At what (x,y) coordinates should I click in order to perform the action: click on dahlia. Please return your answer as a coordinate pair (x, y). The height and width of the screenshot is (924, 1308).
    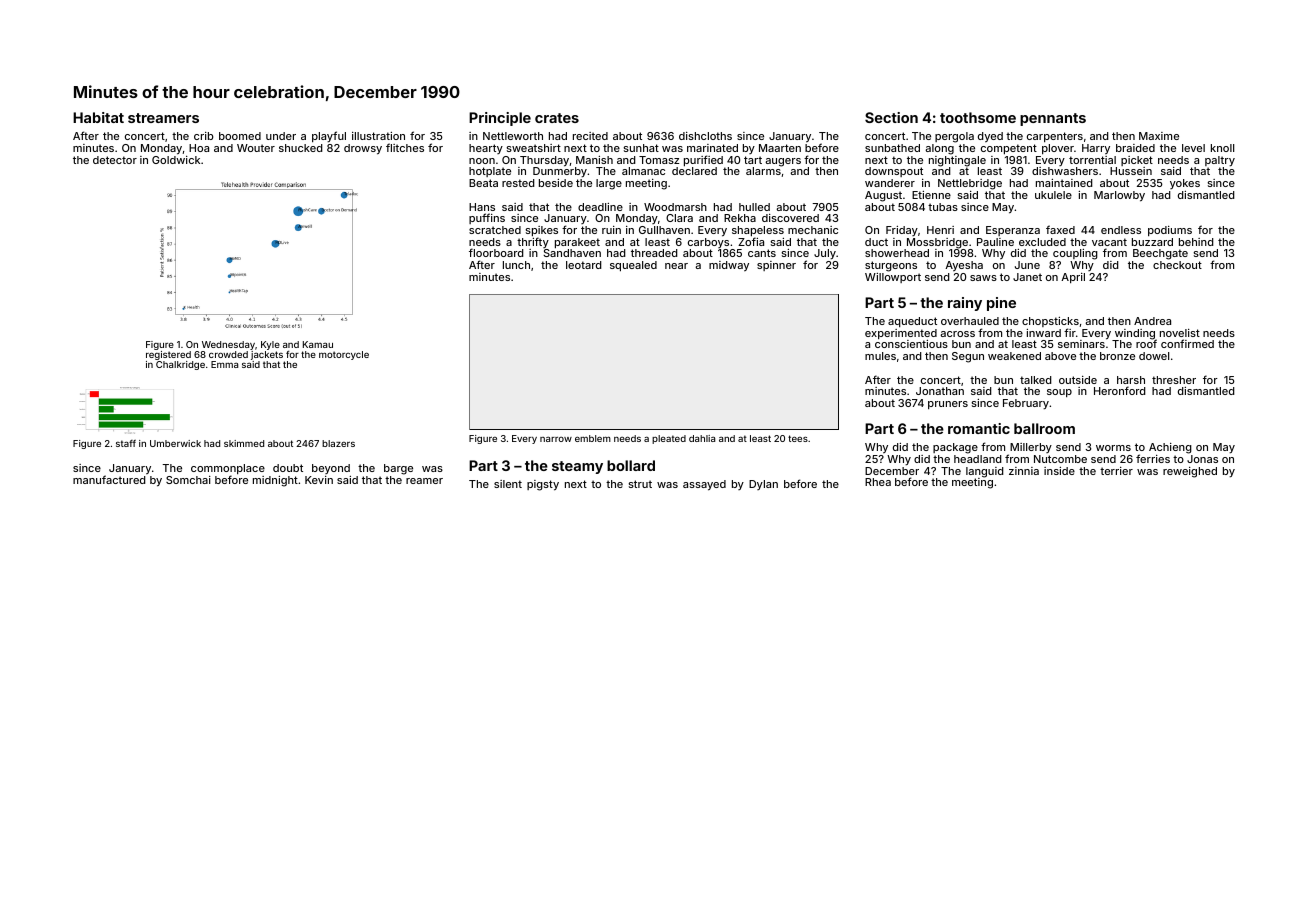
    Looking at the image, I should click on (702, 438).
